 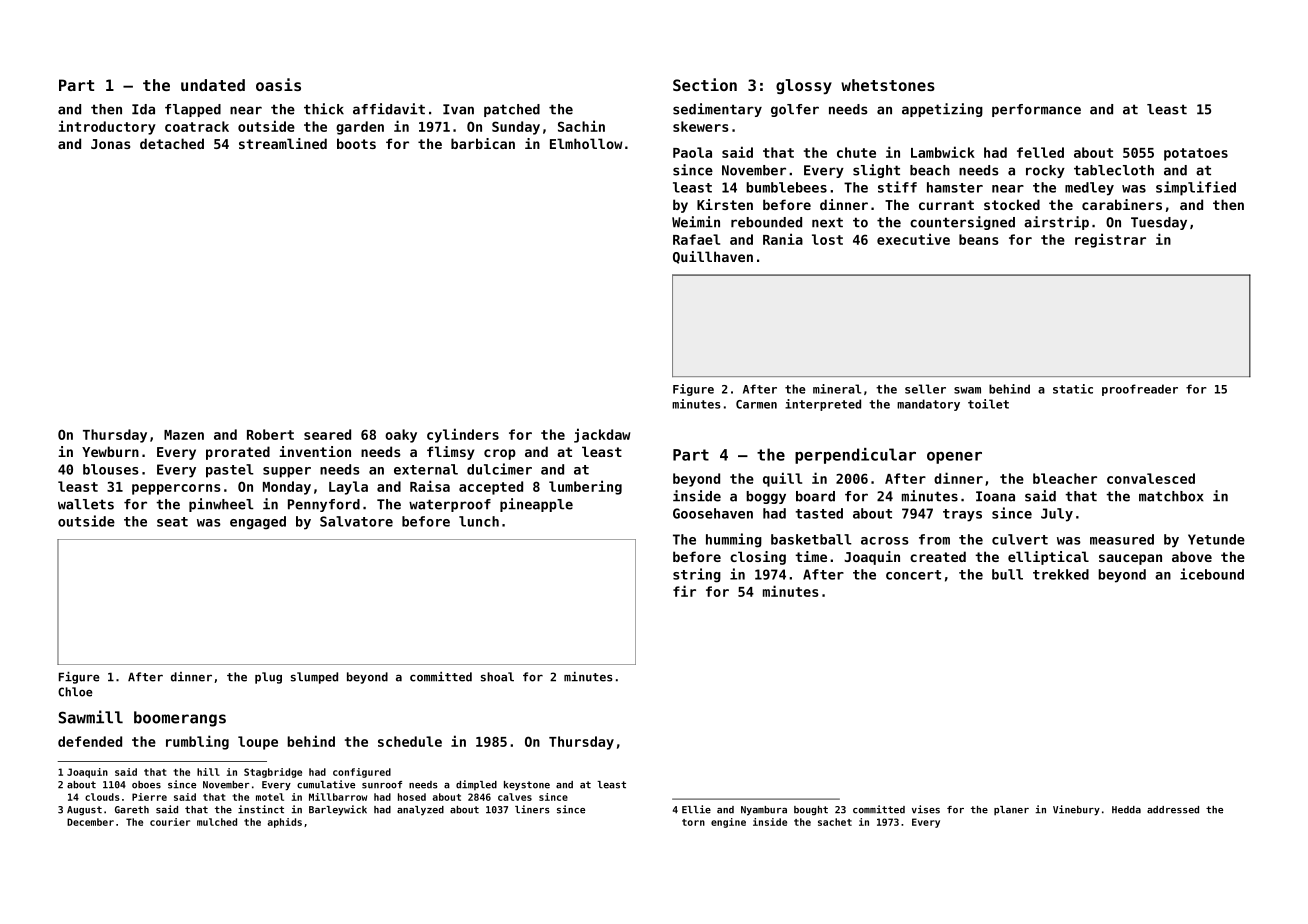 I want to click on Chloe, so click(x=75, y=692).
